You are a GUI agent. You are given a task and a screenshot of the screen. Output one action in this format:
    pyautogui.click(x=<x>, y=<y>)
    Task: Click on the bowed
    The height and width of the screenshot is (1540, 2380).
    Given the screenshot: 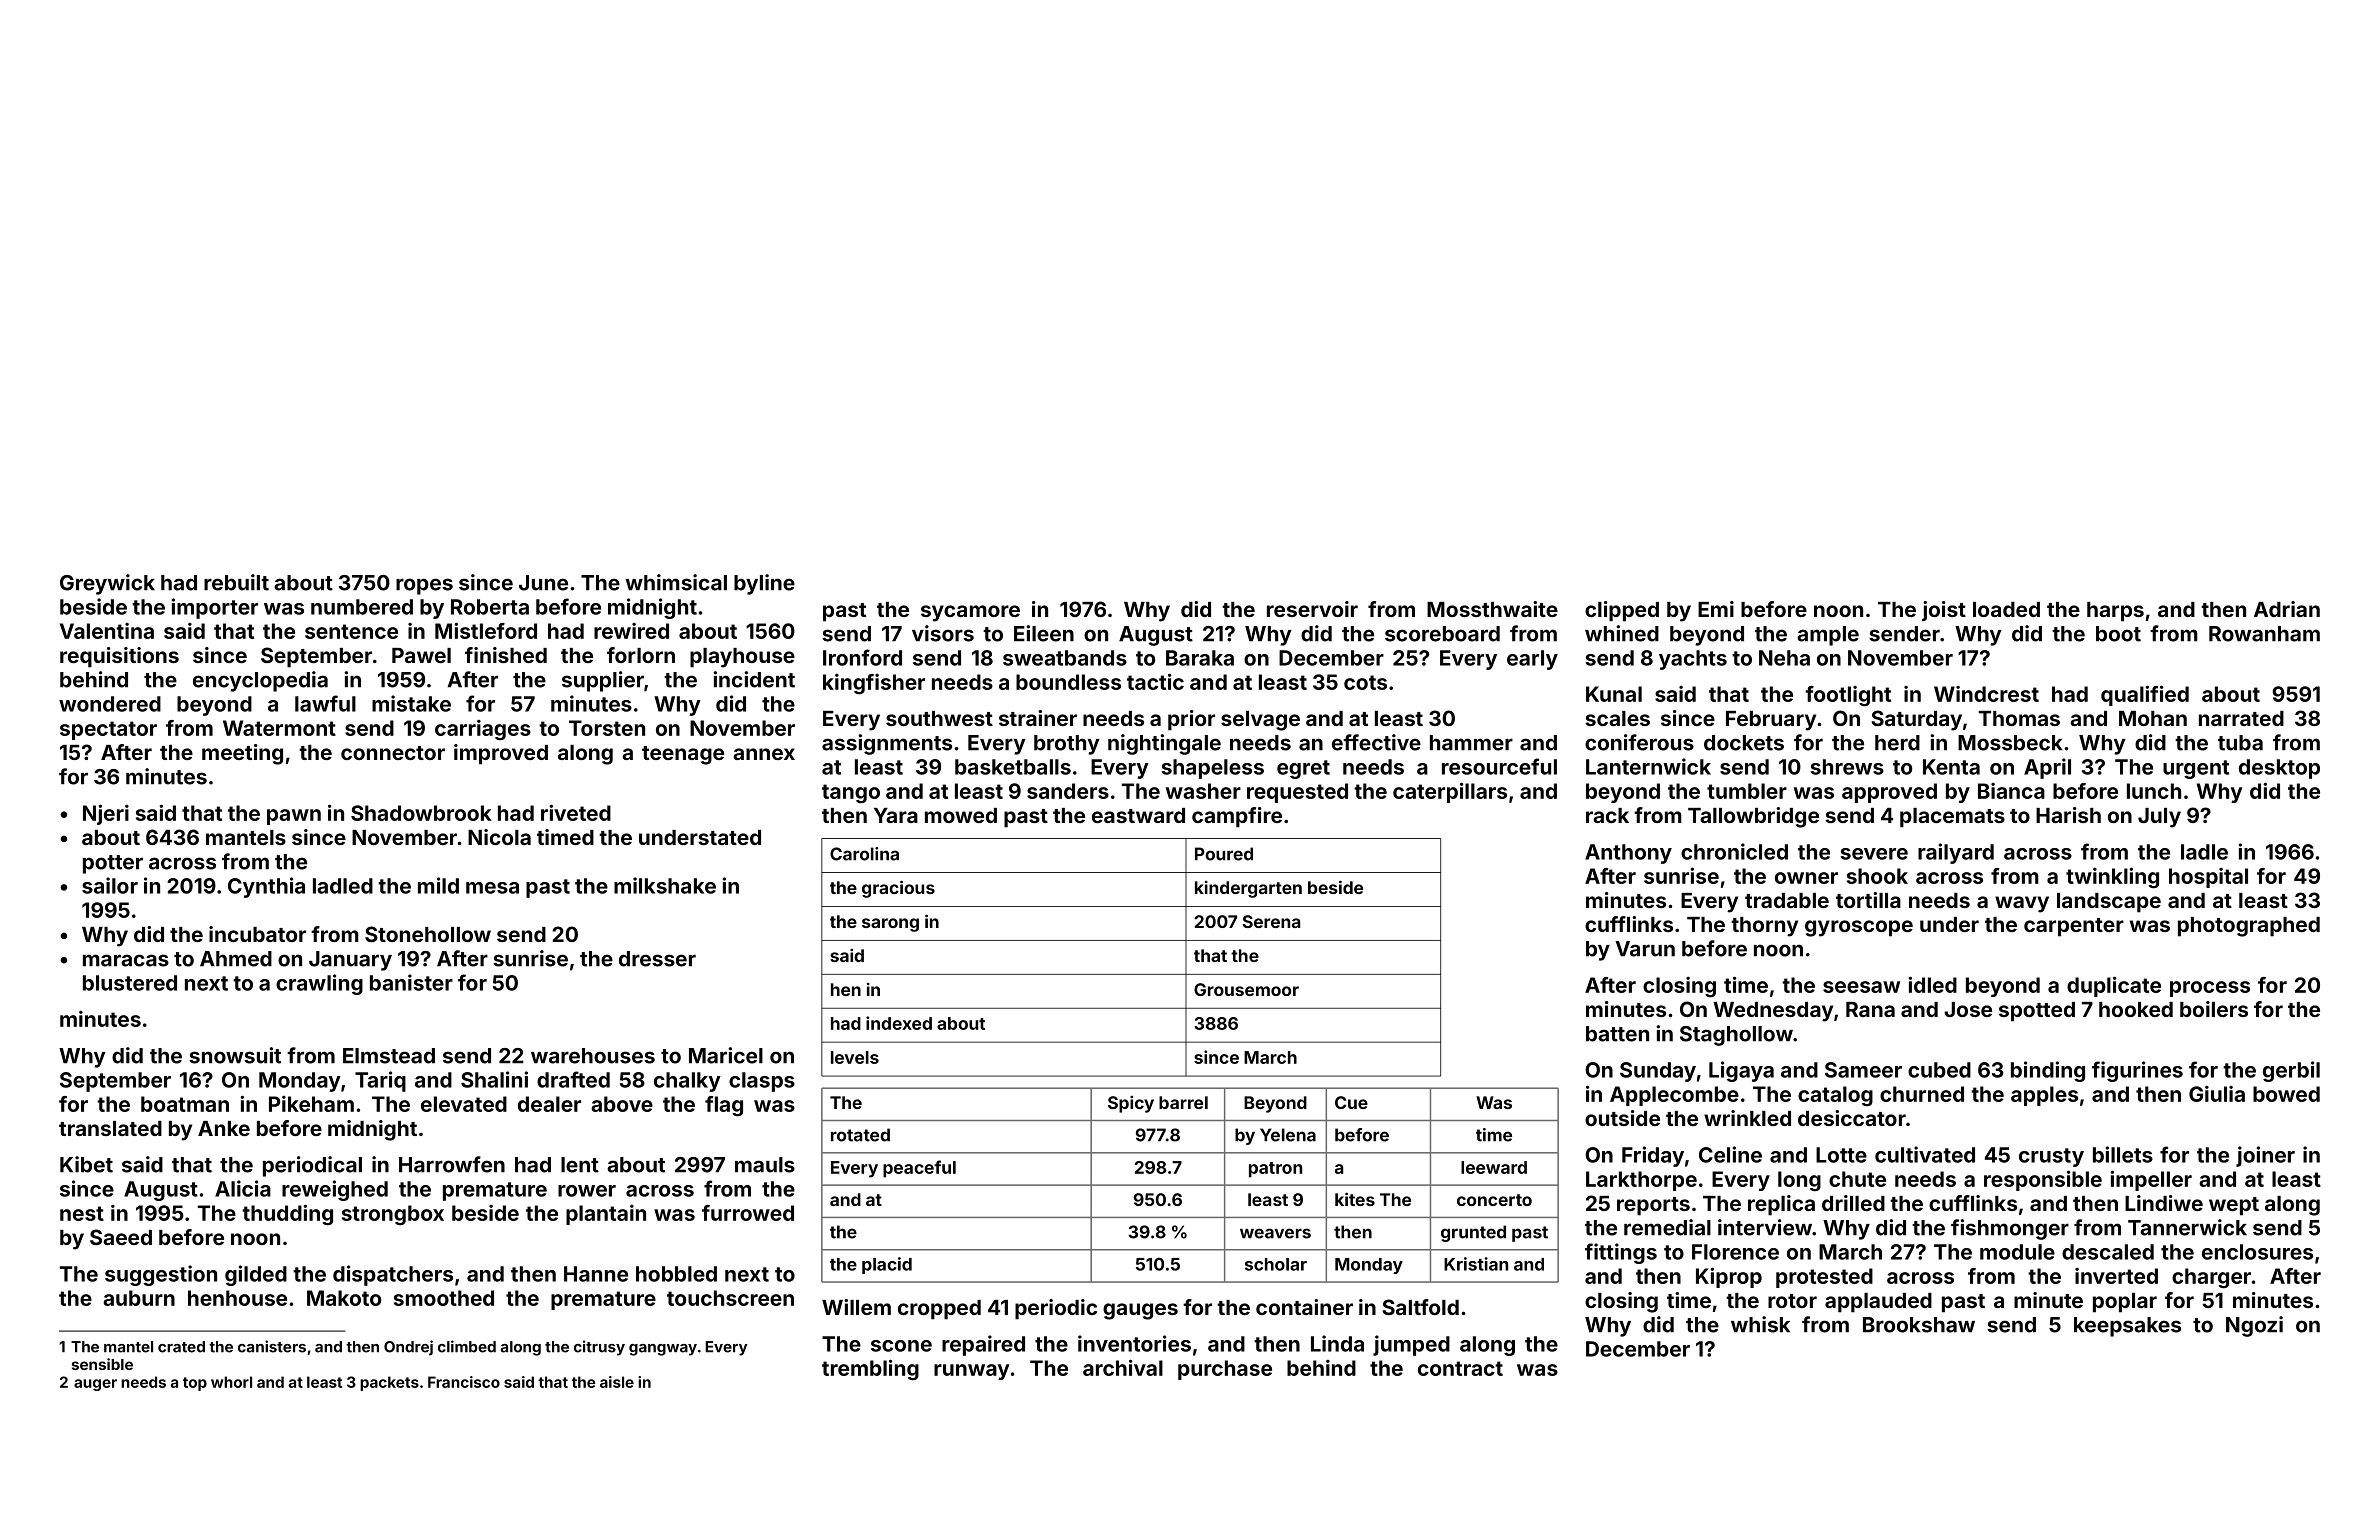 What is the action you would take?
    pyautogui.click(x=2286, y=1094)
